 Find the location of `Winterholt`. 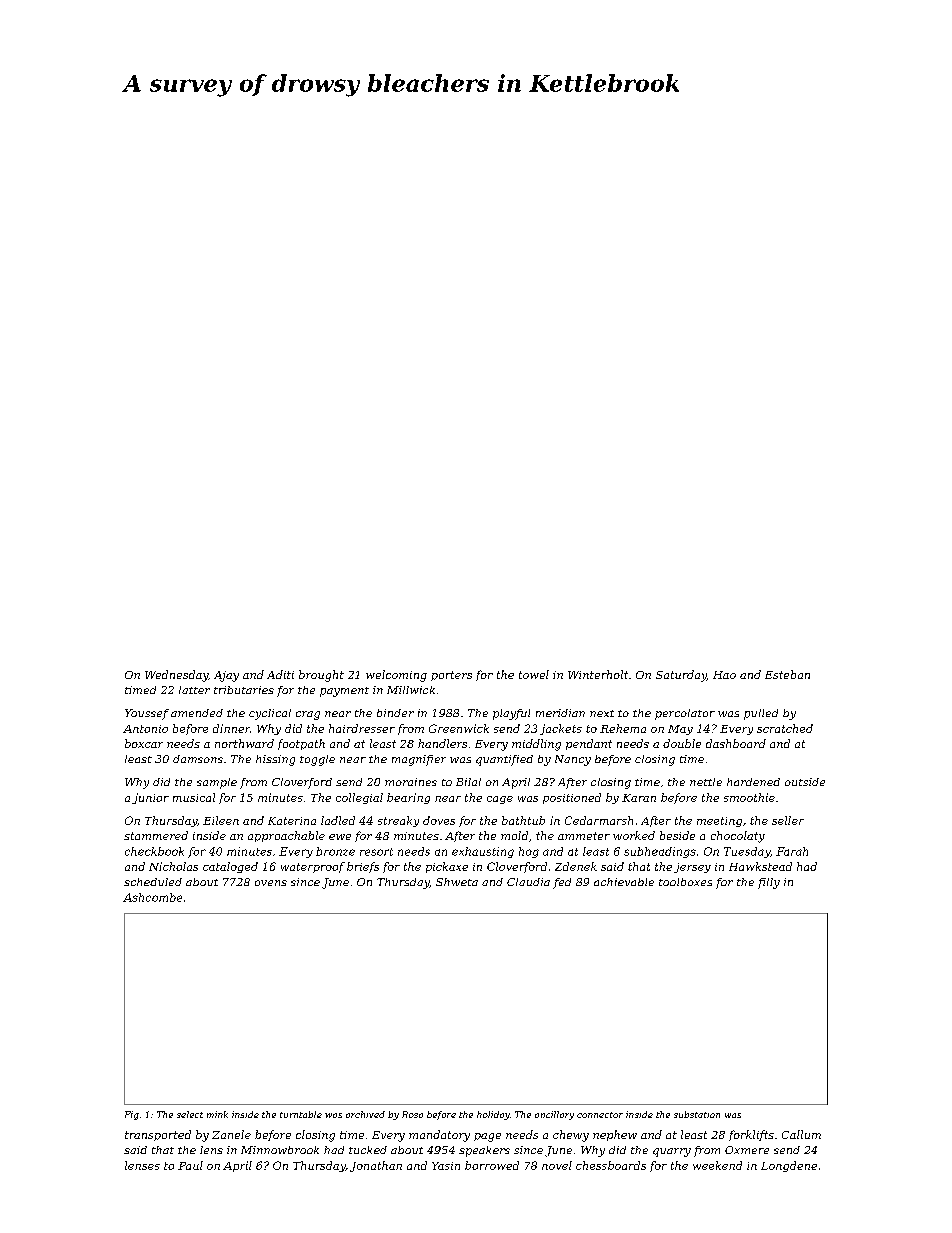

Winterholt is located at coordinates (598, 674).
